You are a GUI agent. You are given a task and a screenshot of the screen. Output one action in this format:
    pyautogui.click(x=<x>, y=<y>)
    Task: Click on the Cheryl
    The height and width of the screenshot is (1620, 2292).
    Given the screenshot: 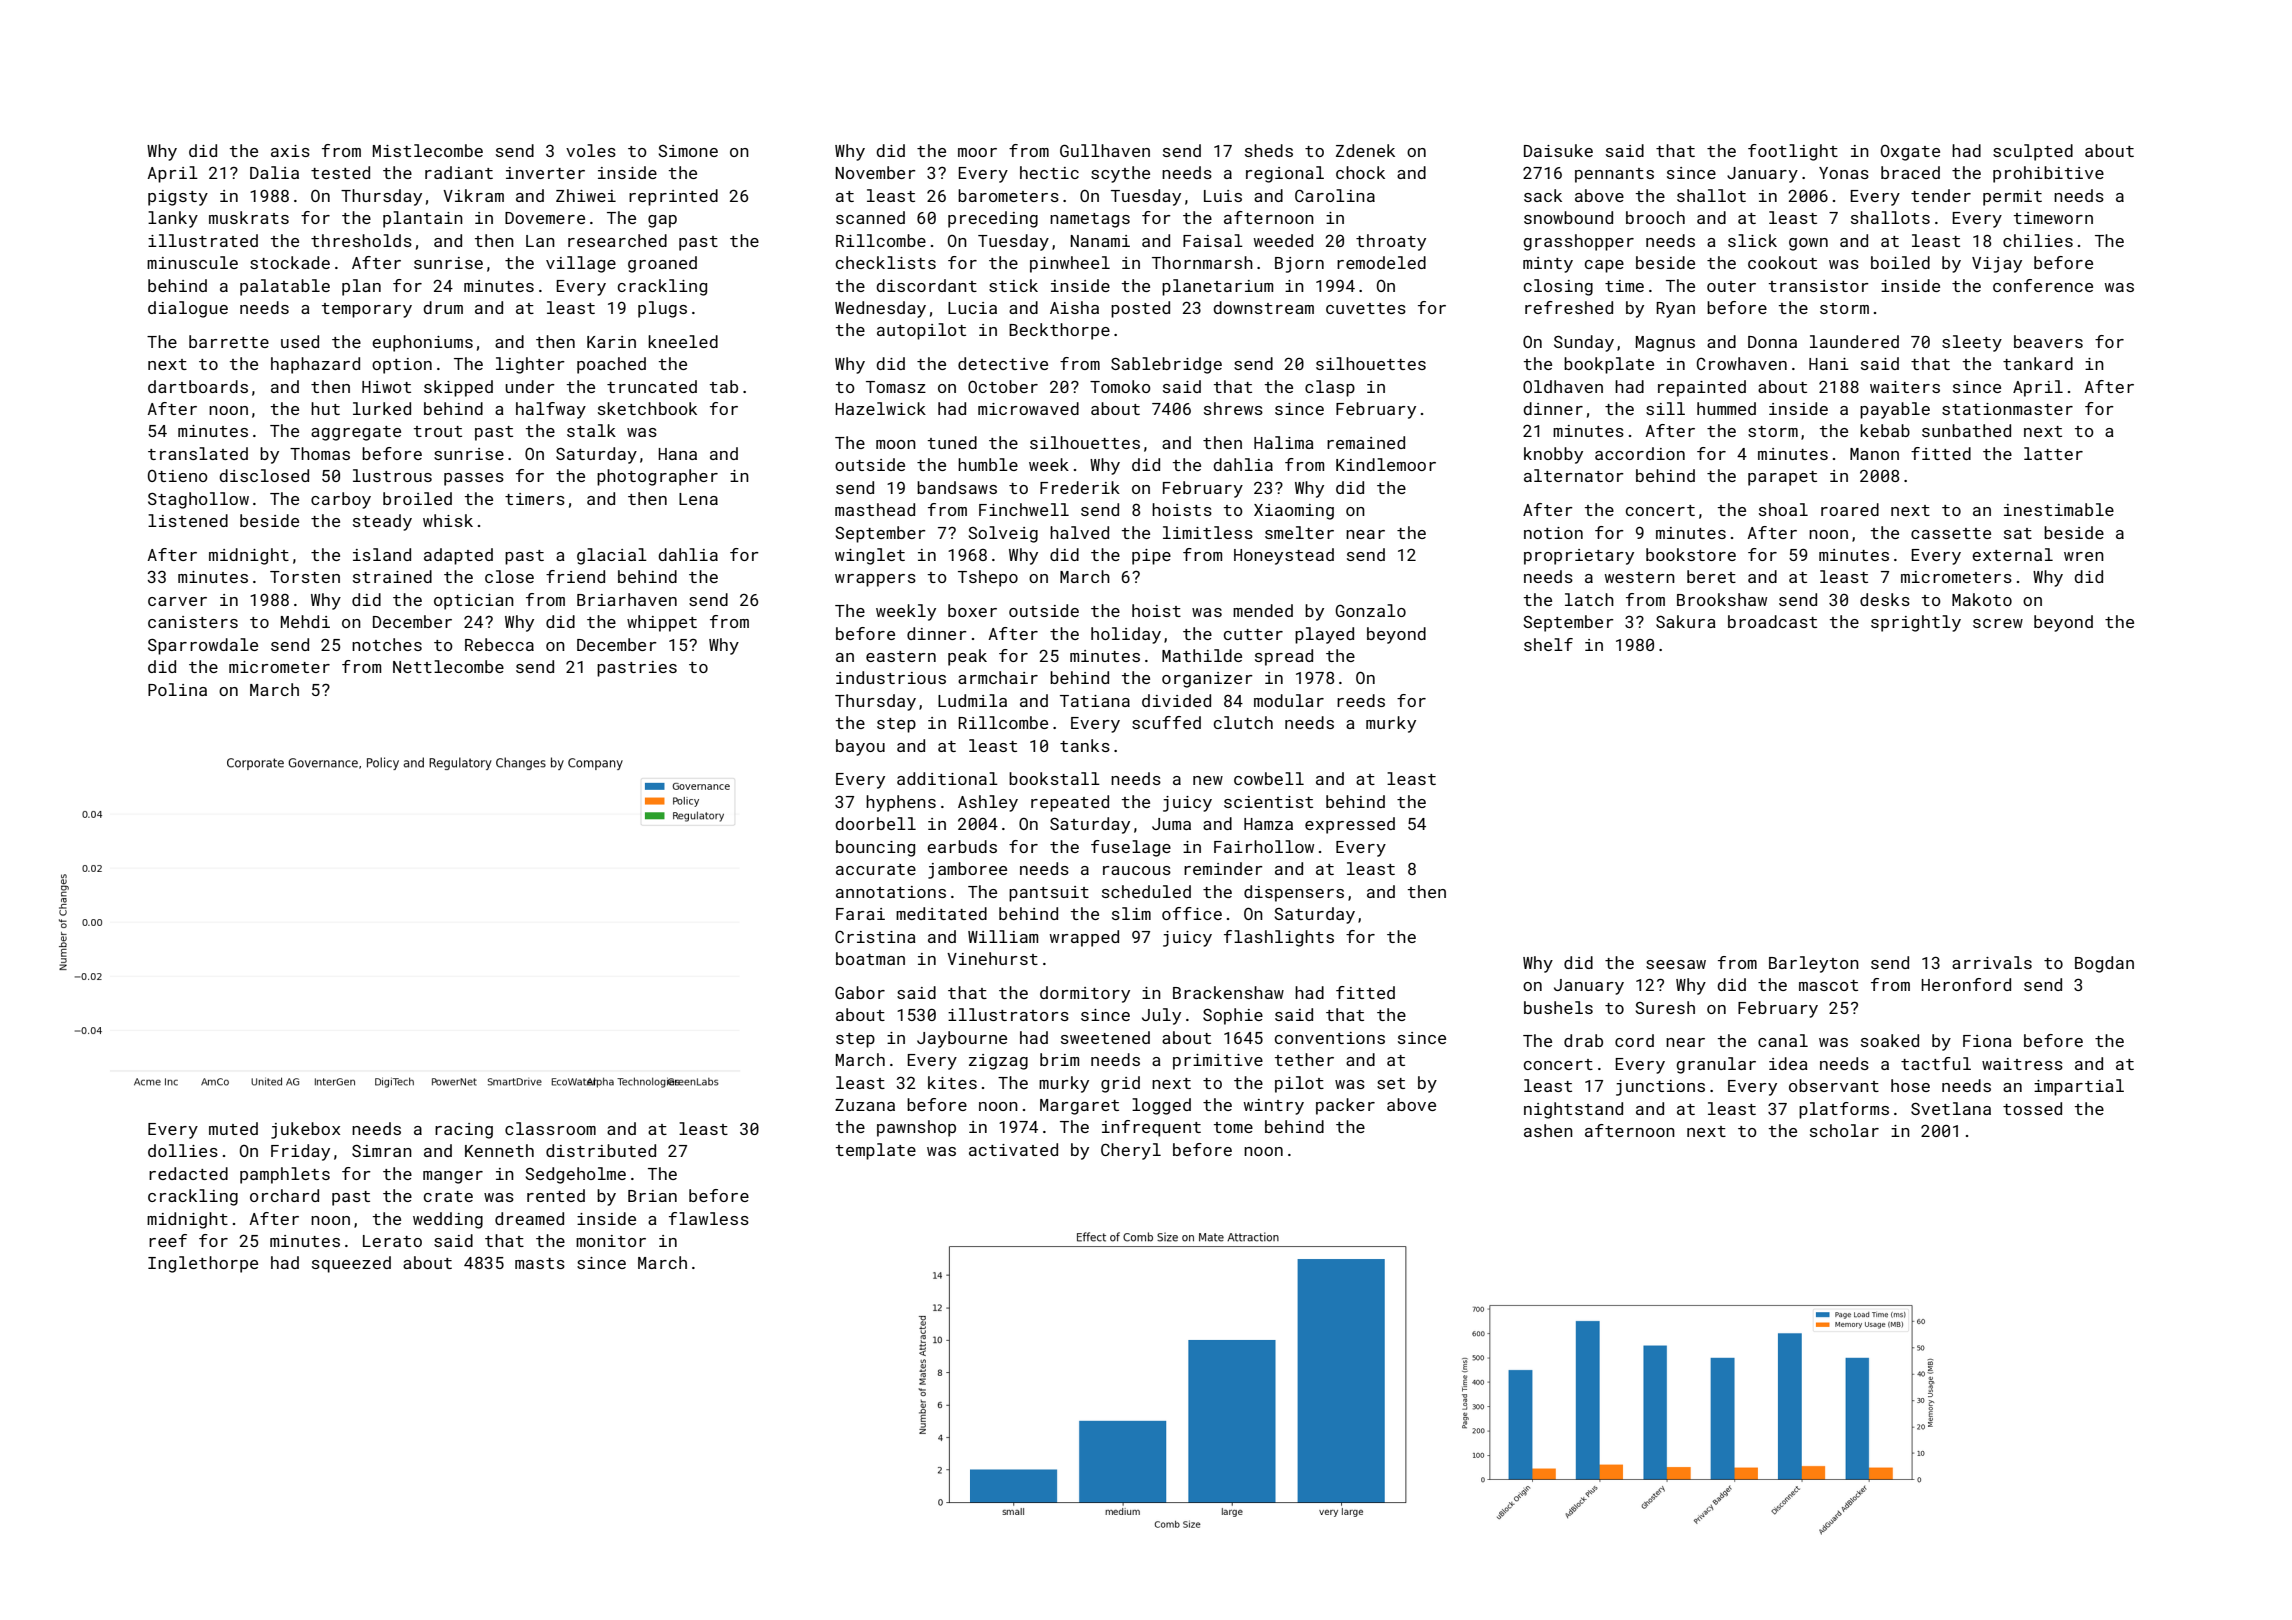 What is the action you would take?
    pyautogui.click(x=1131, y=1151)
